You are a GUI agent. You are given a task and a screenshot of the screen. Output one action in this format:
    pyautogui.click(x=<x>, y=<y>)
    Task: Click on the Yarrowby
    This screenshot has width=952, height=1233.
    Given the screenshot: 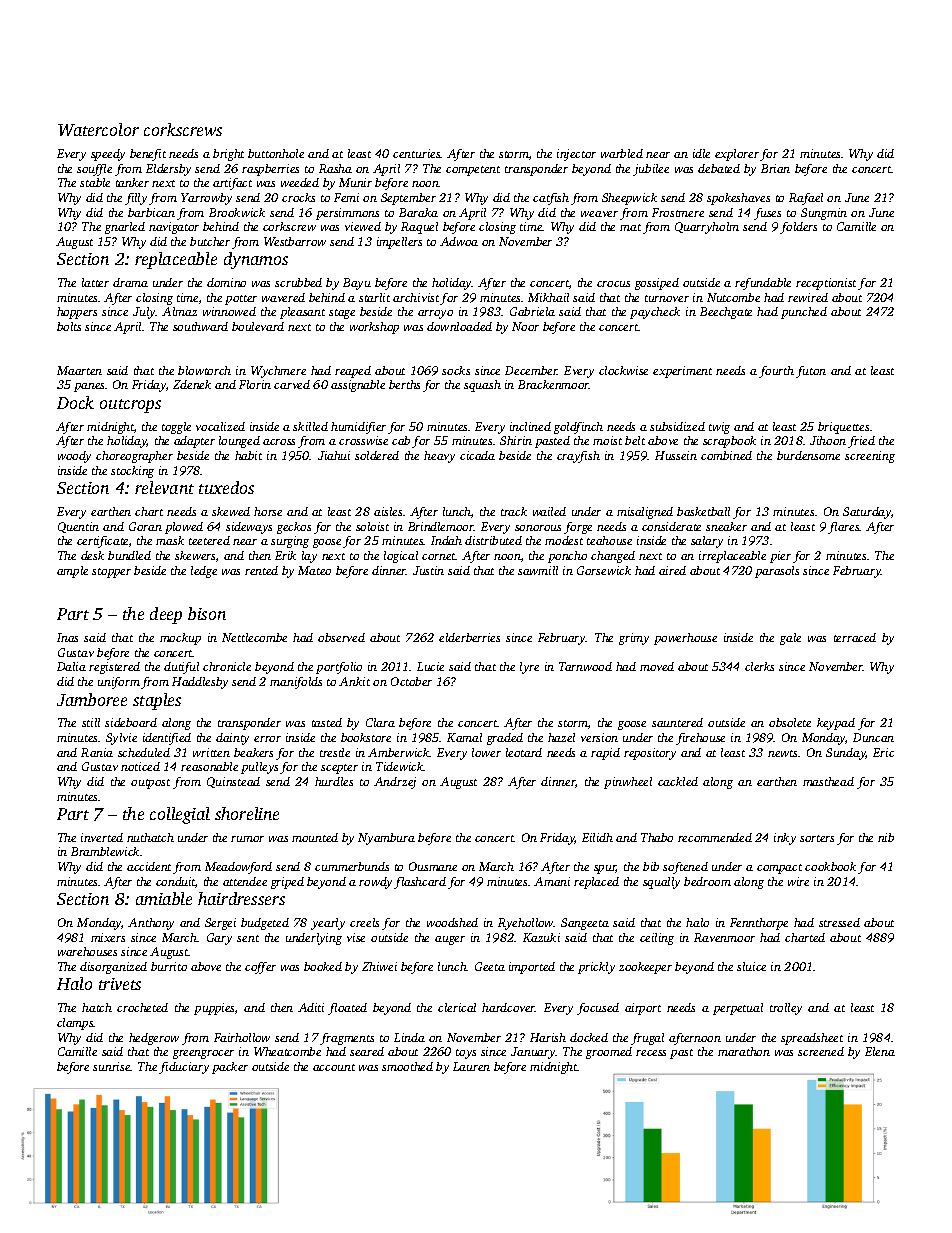 What is the action you would take?
    pyautogui.click(x=206, y=199)
